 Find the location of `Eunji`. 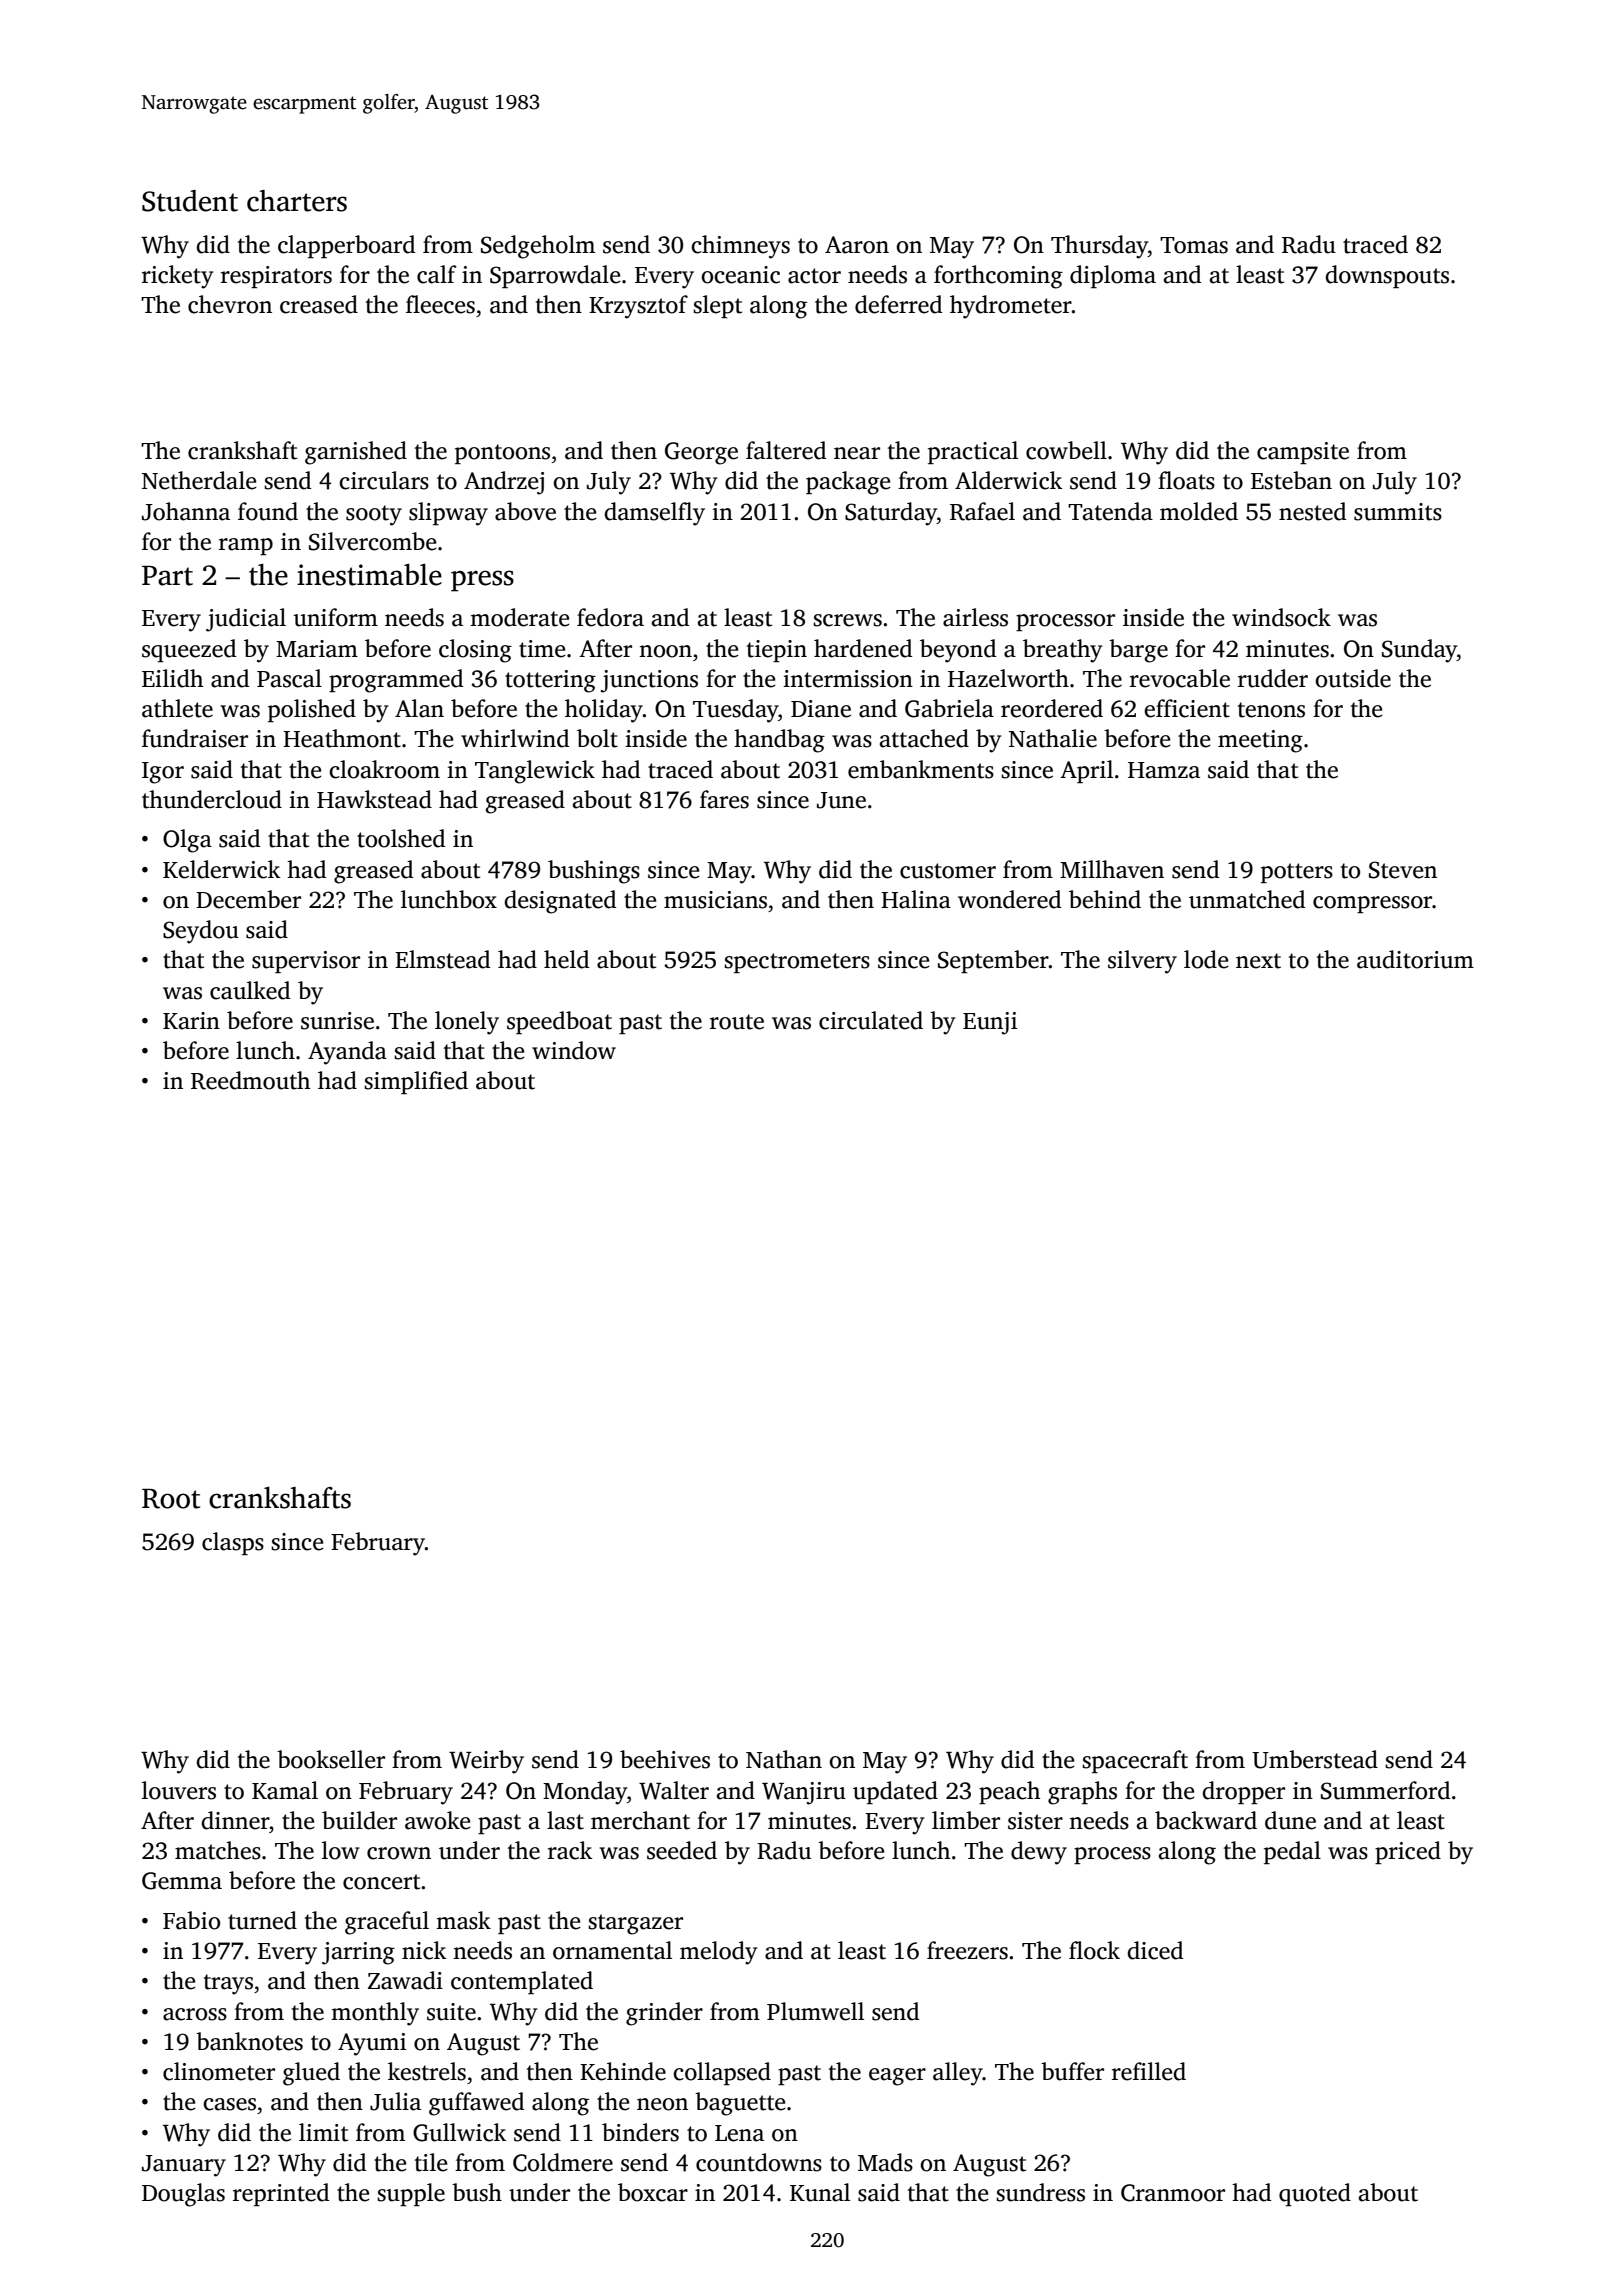

Eunji is located at coordinates (990, 1023).
